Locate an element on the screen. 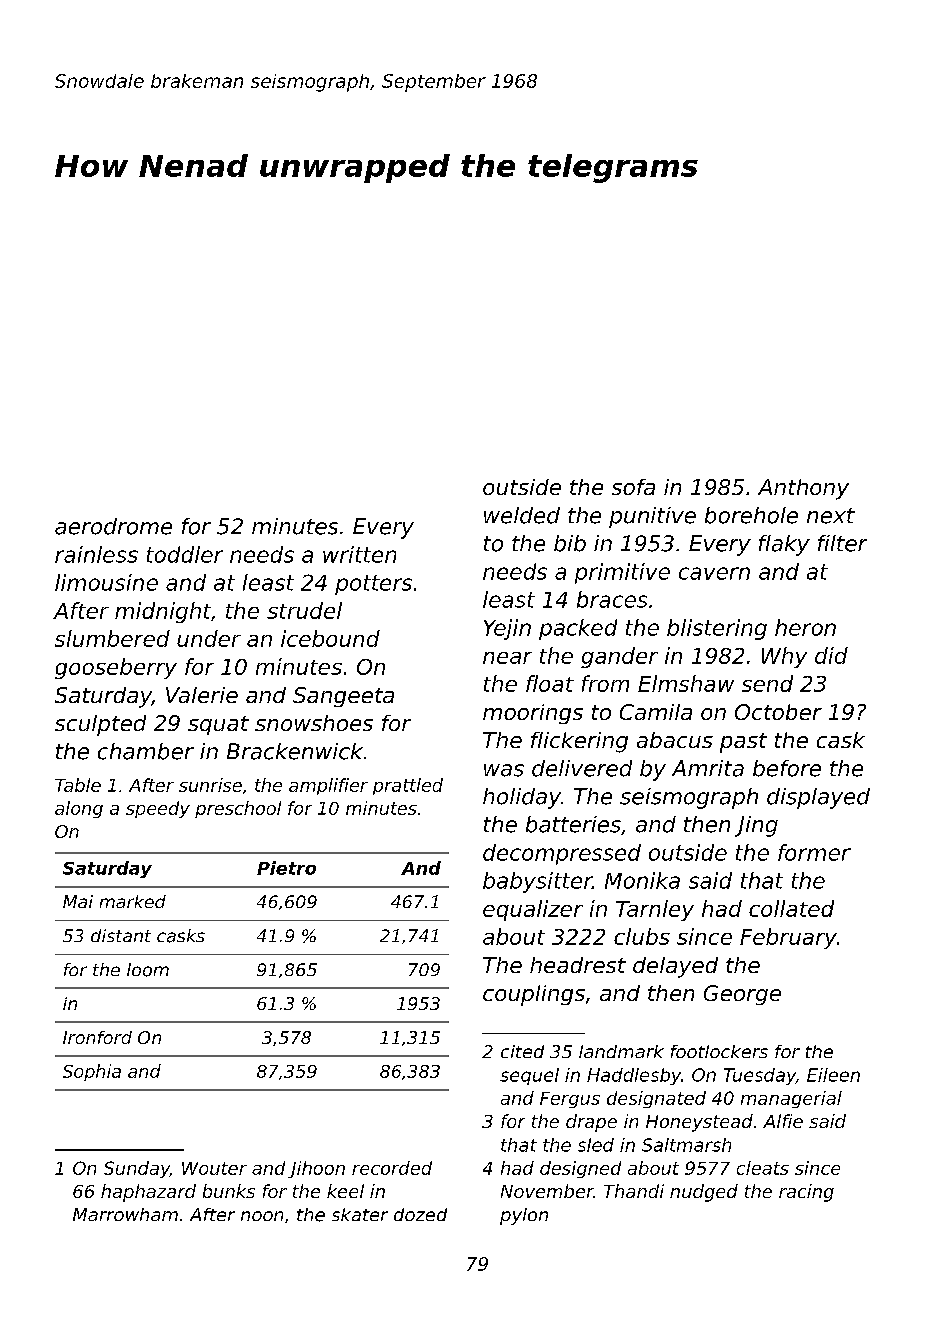 This screenshot has height=1320, width=931. Valerie is located at coordinates (202, 695).
